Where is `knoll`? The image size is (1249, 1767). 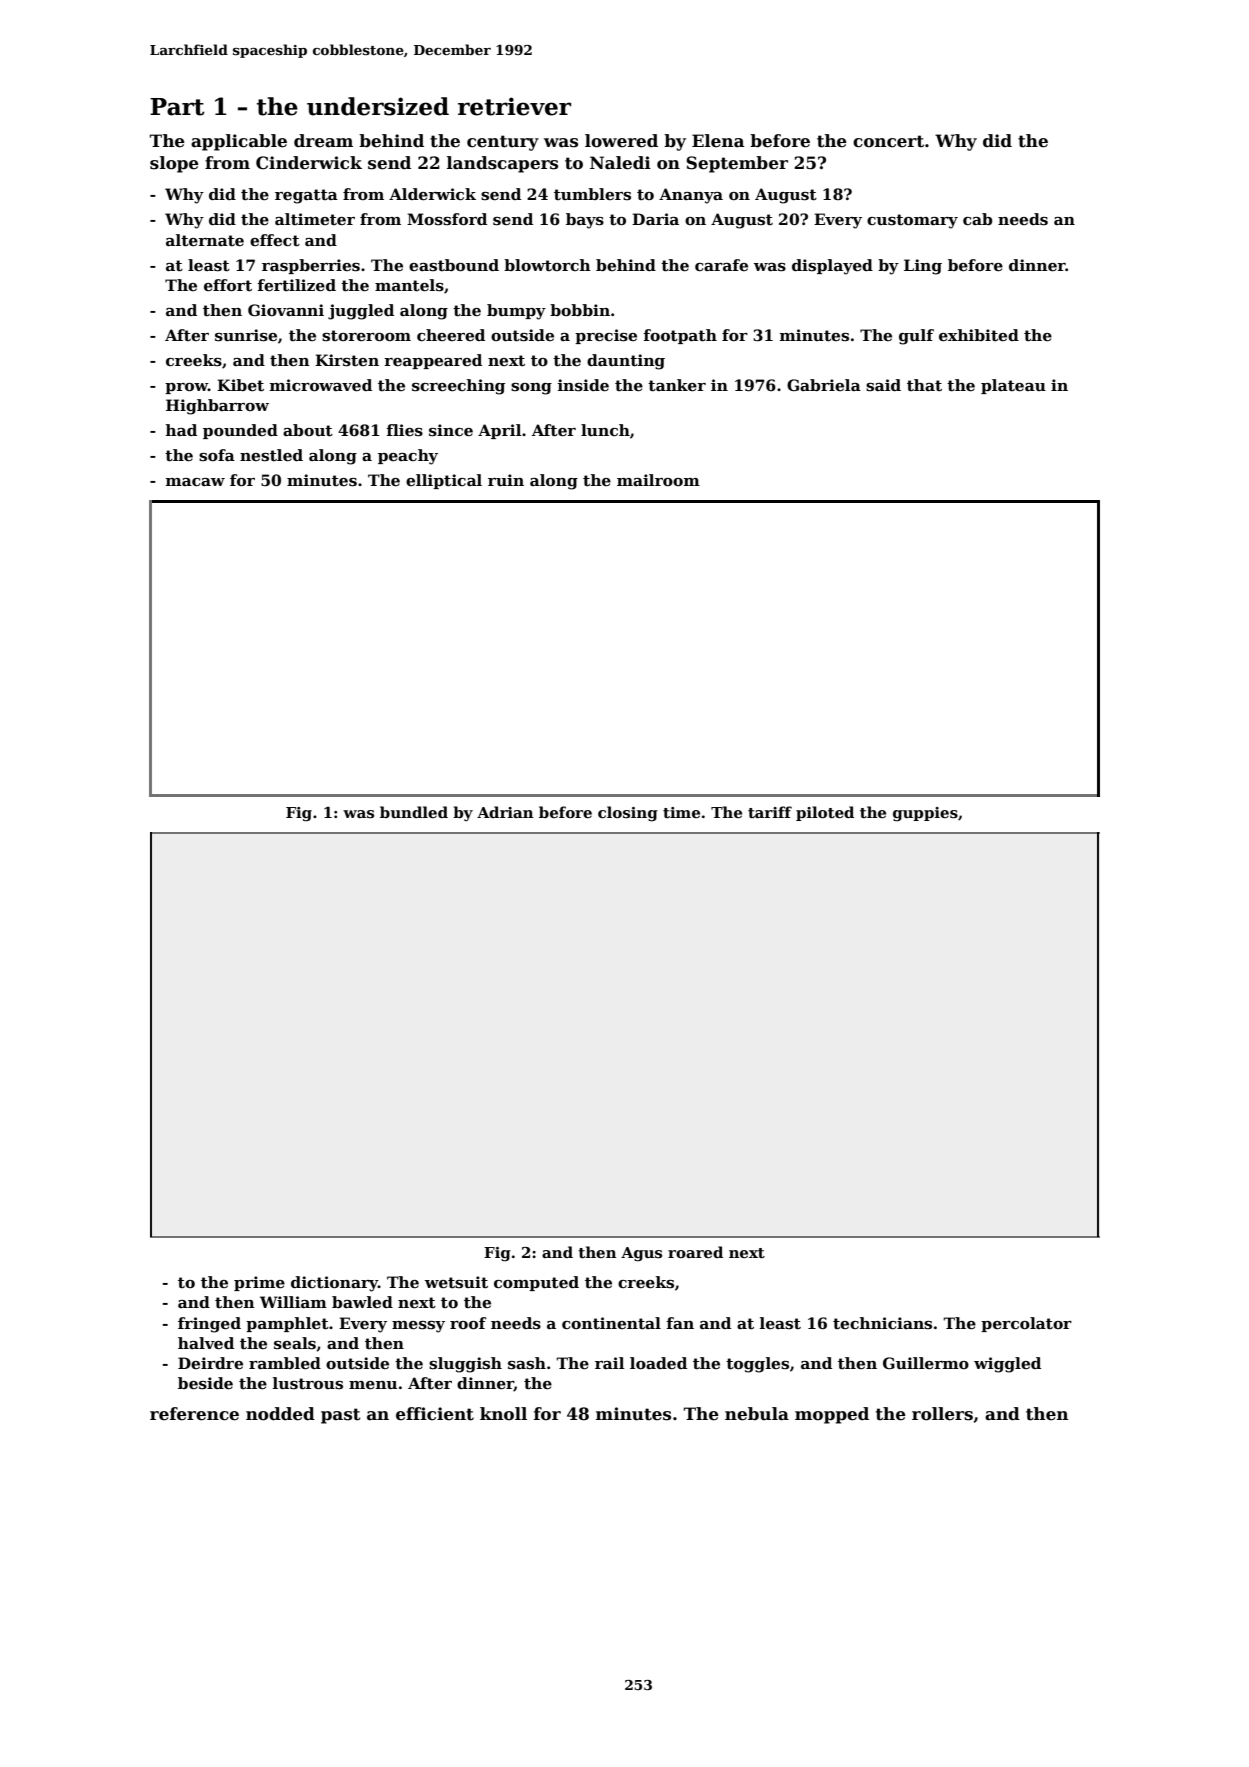
knoll is located at coordinates (503, 1414).
